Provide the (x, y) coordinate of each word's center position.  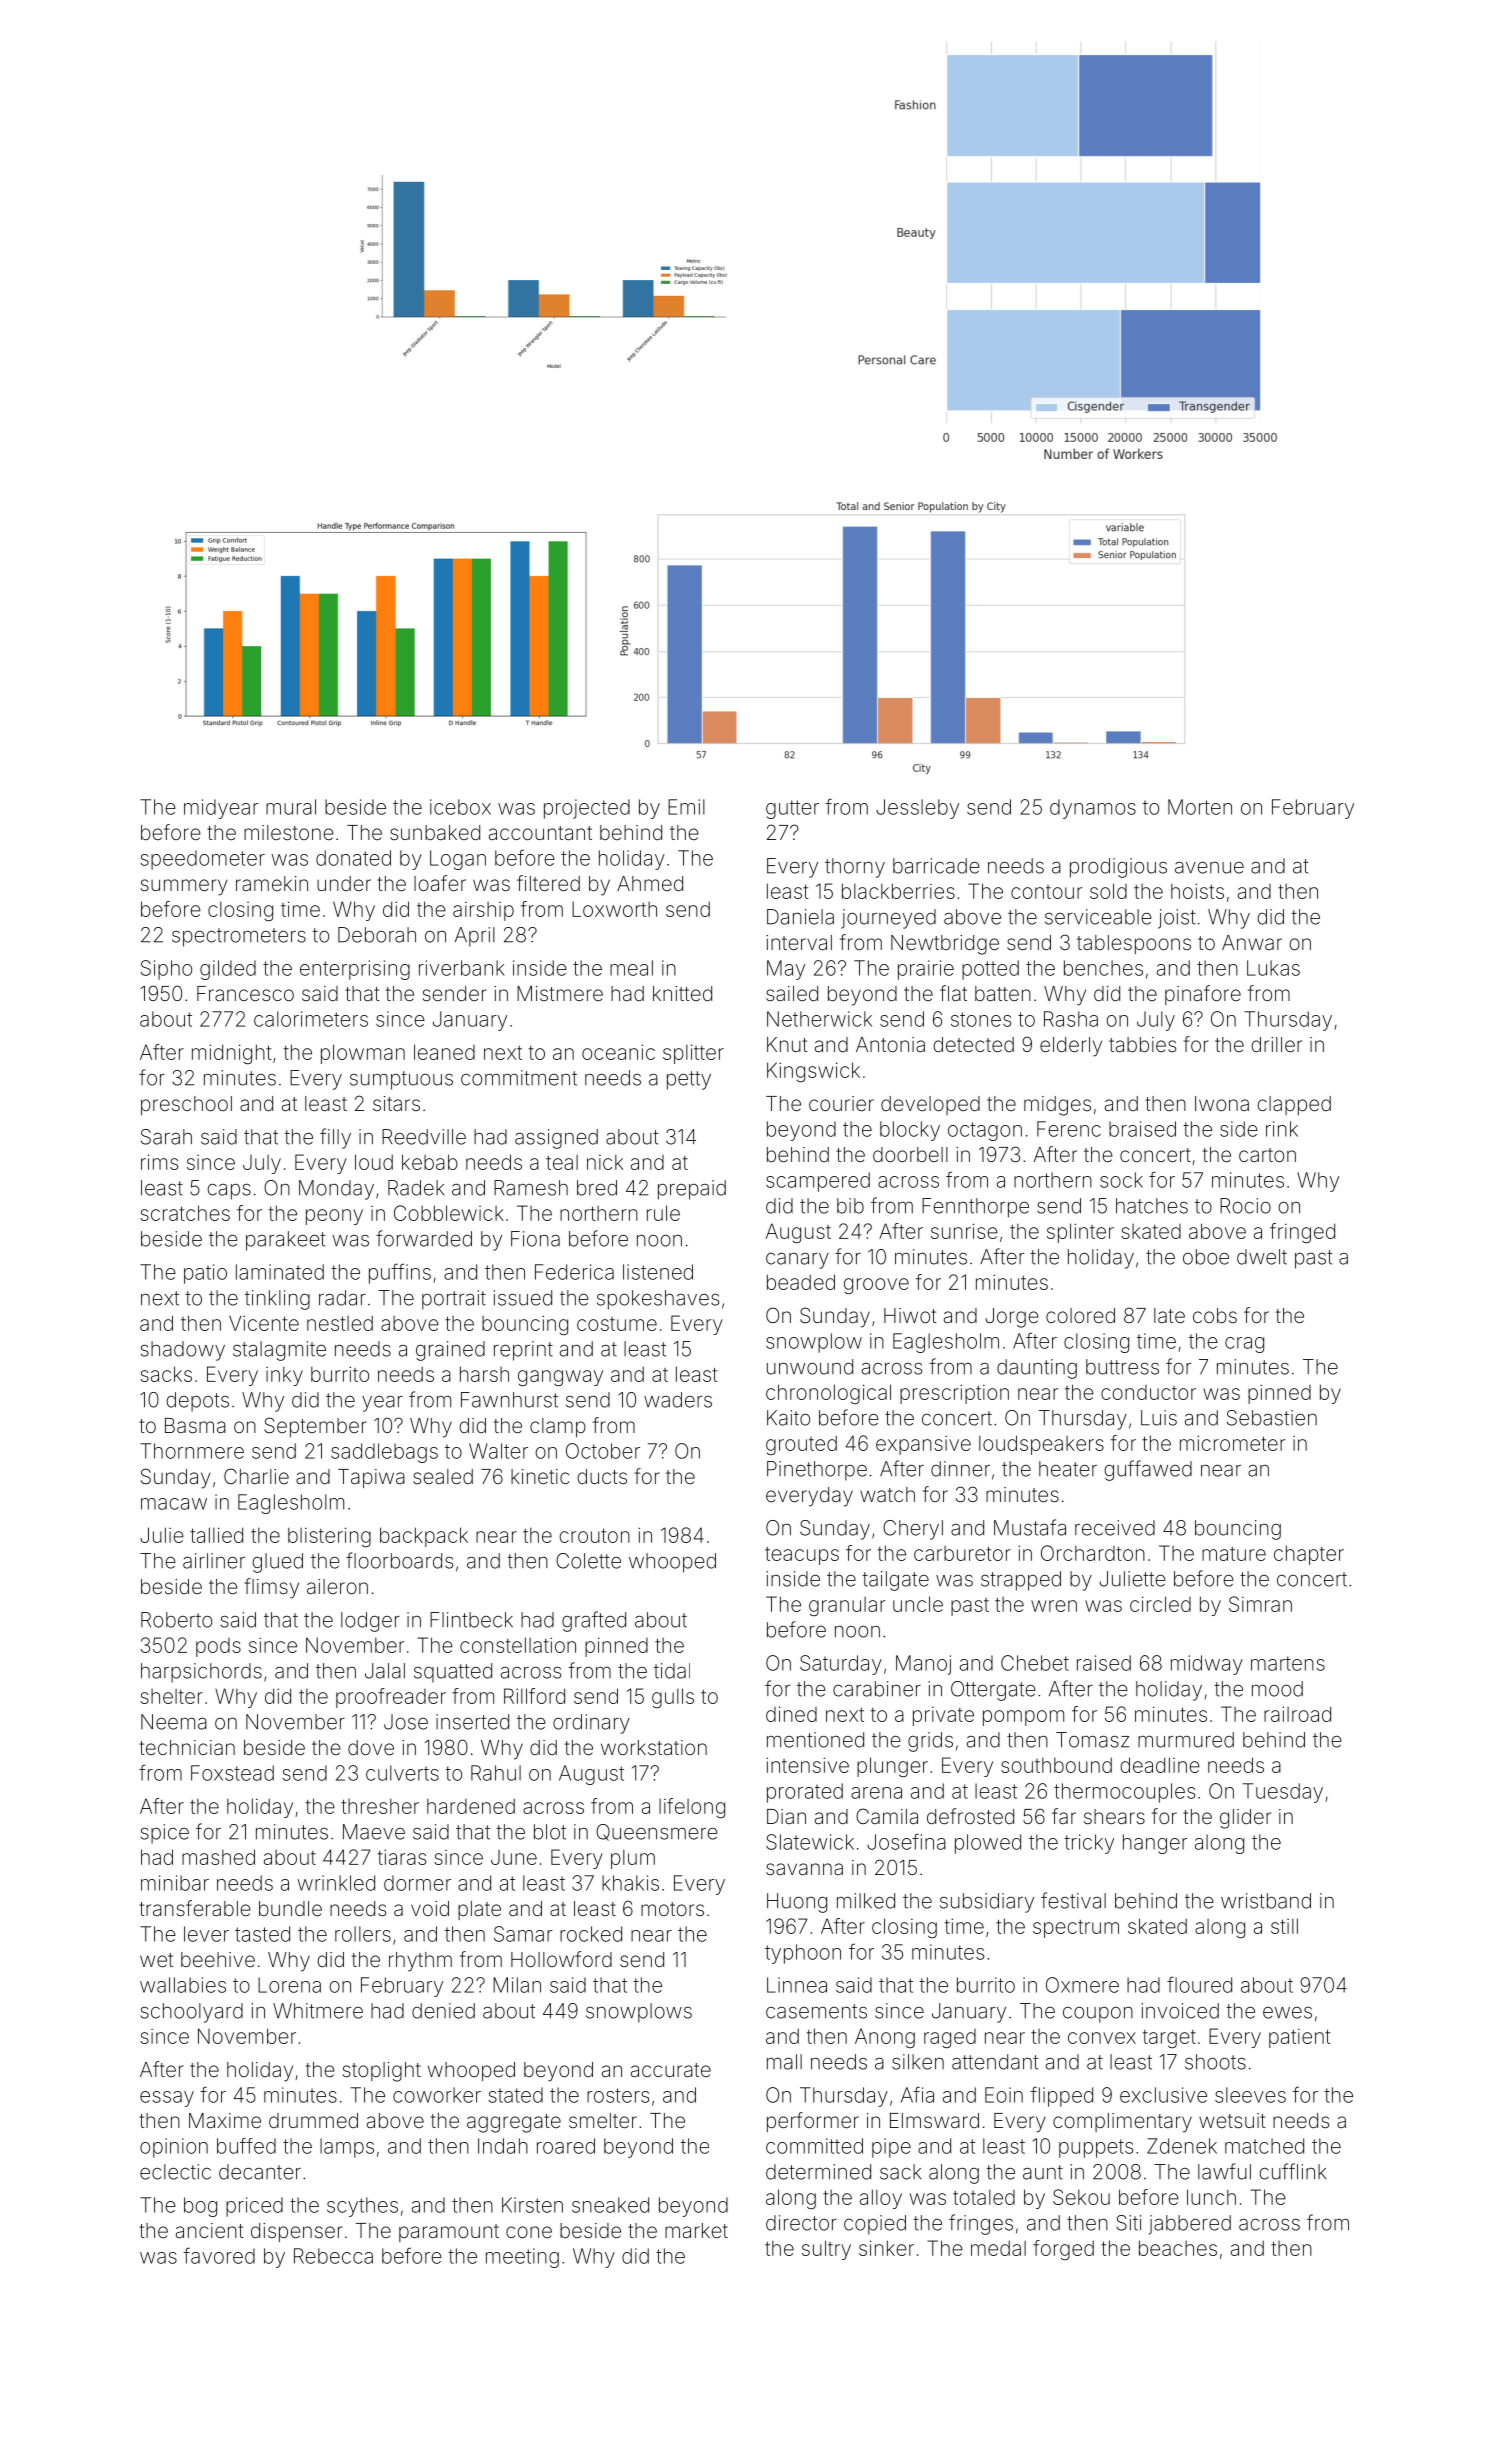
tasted (262, 1934)
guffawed (1148, 1470)
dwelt (1262, 1257)
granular (847, 1606)
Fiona (535, 1239)
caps (229, 1192)
